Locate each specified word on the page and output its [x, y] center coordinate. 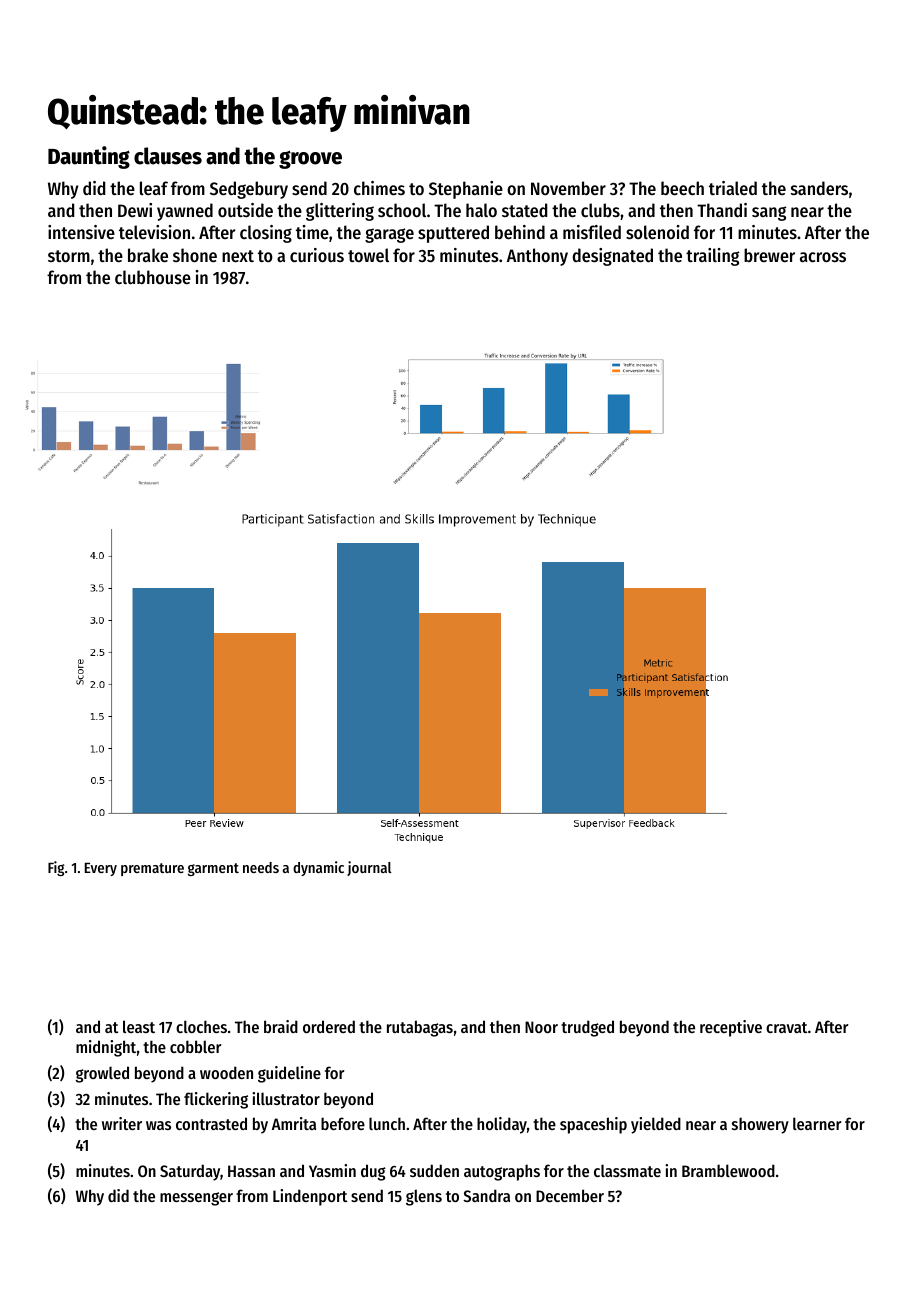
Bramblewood [728, 1170]
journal [369, 868]
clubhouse [153, 277]
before [343, 1123]
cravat [786, 1027]
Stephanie [466, 190]
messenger [196, 1199]
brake [148, 255]
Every [101, 869]
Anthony [537, 257]
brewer [769, 255]
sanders [819, 188]
